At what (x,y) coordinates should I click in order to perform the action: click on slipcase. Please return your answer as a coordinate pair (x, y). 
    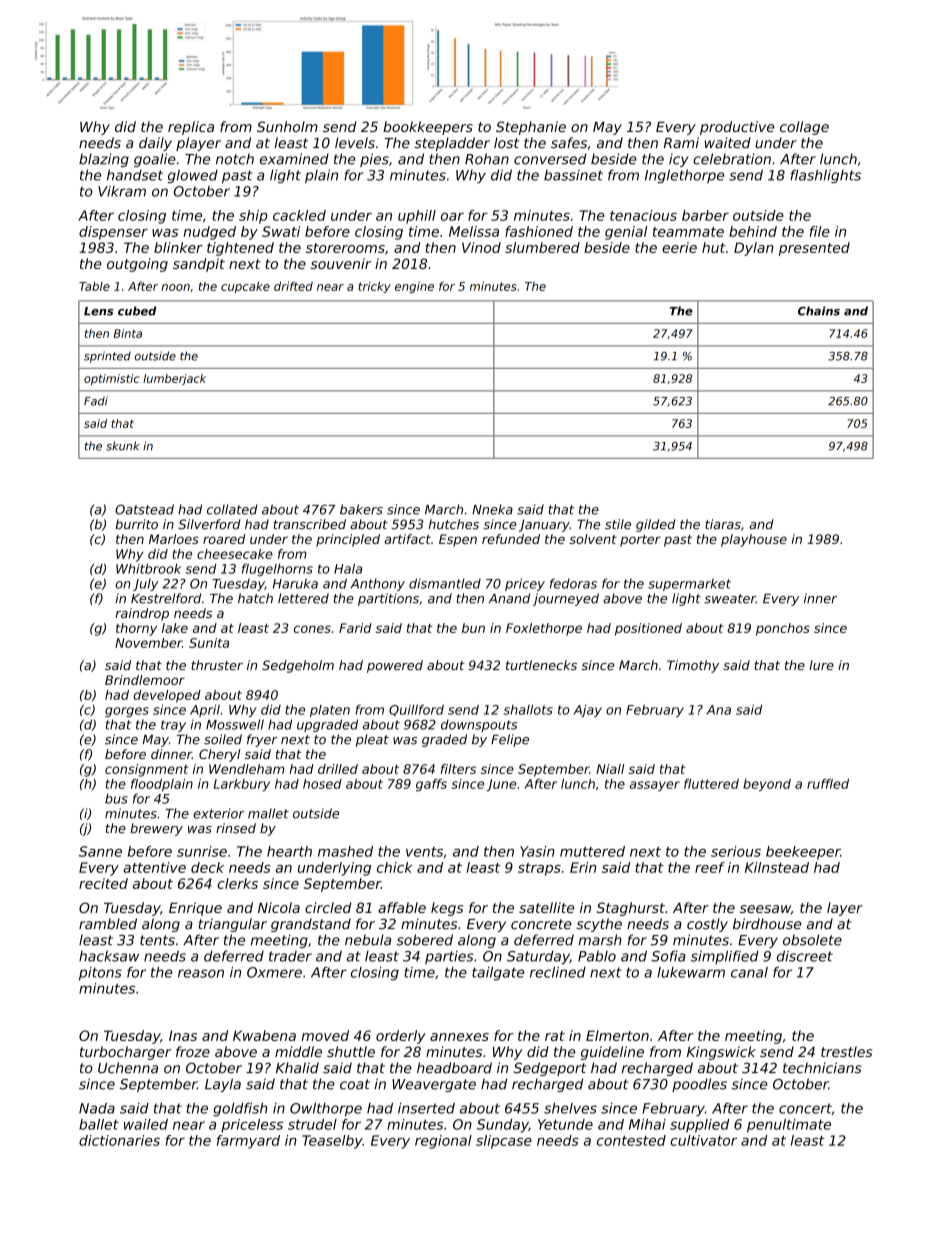
    Looking at the image, I should click on (504, 1142).
